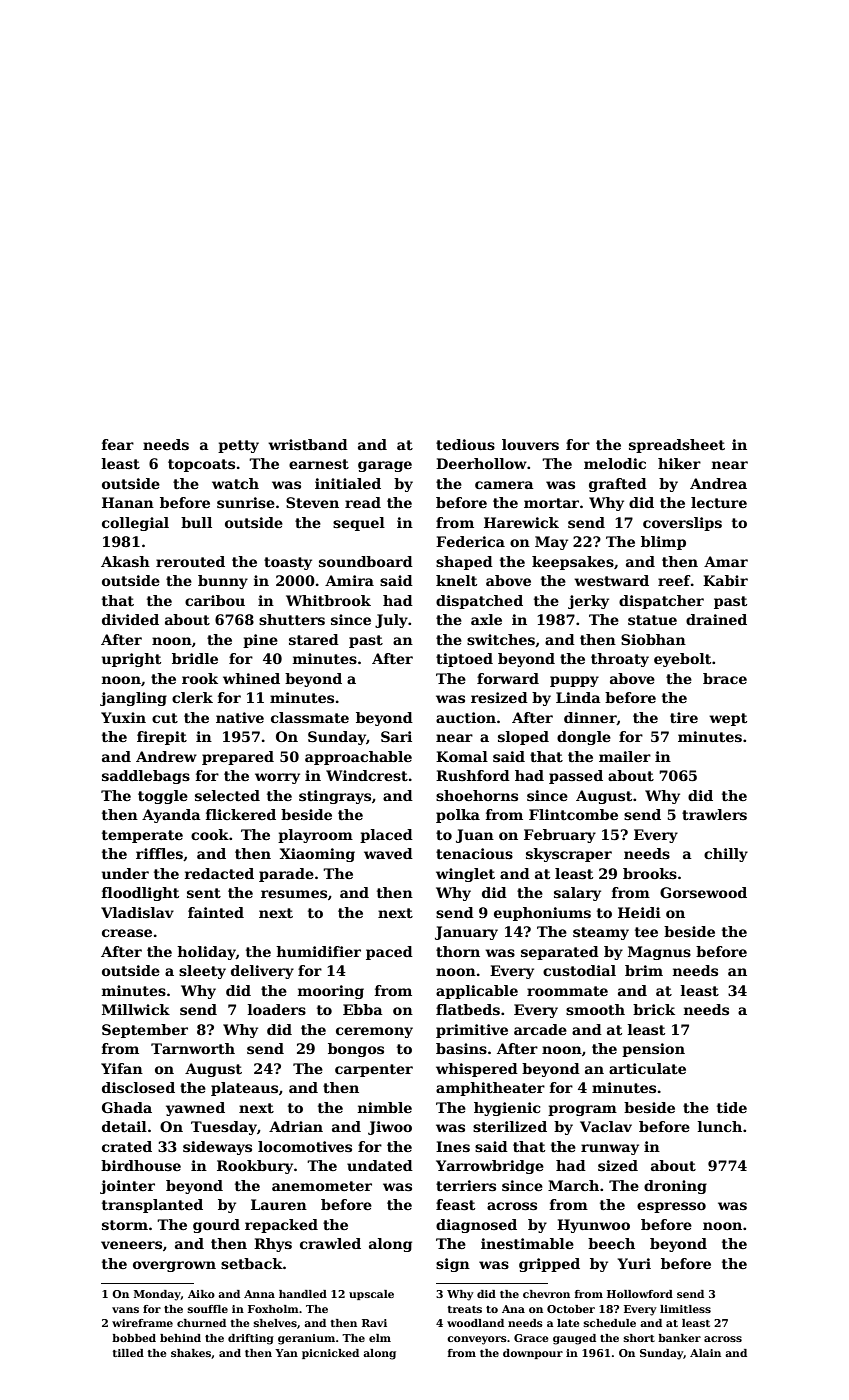  Describe the element at coordinates (157, 1295) in the screenshot. I see `Monday` at that location.
